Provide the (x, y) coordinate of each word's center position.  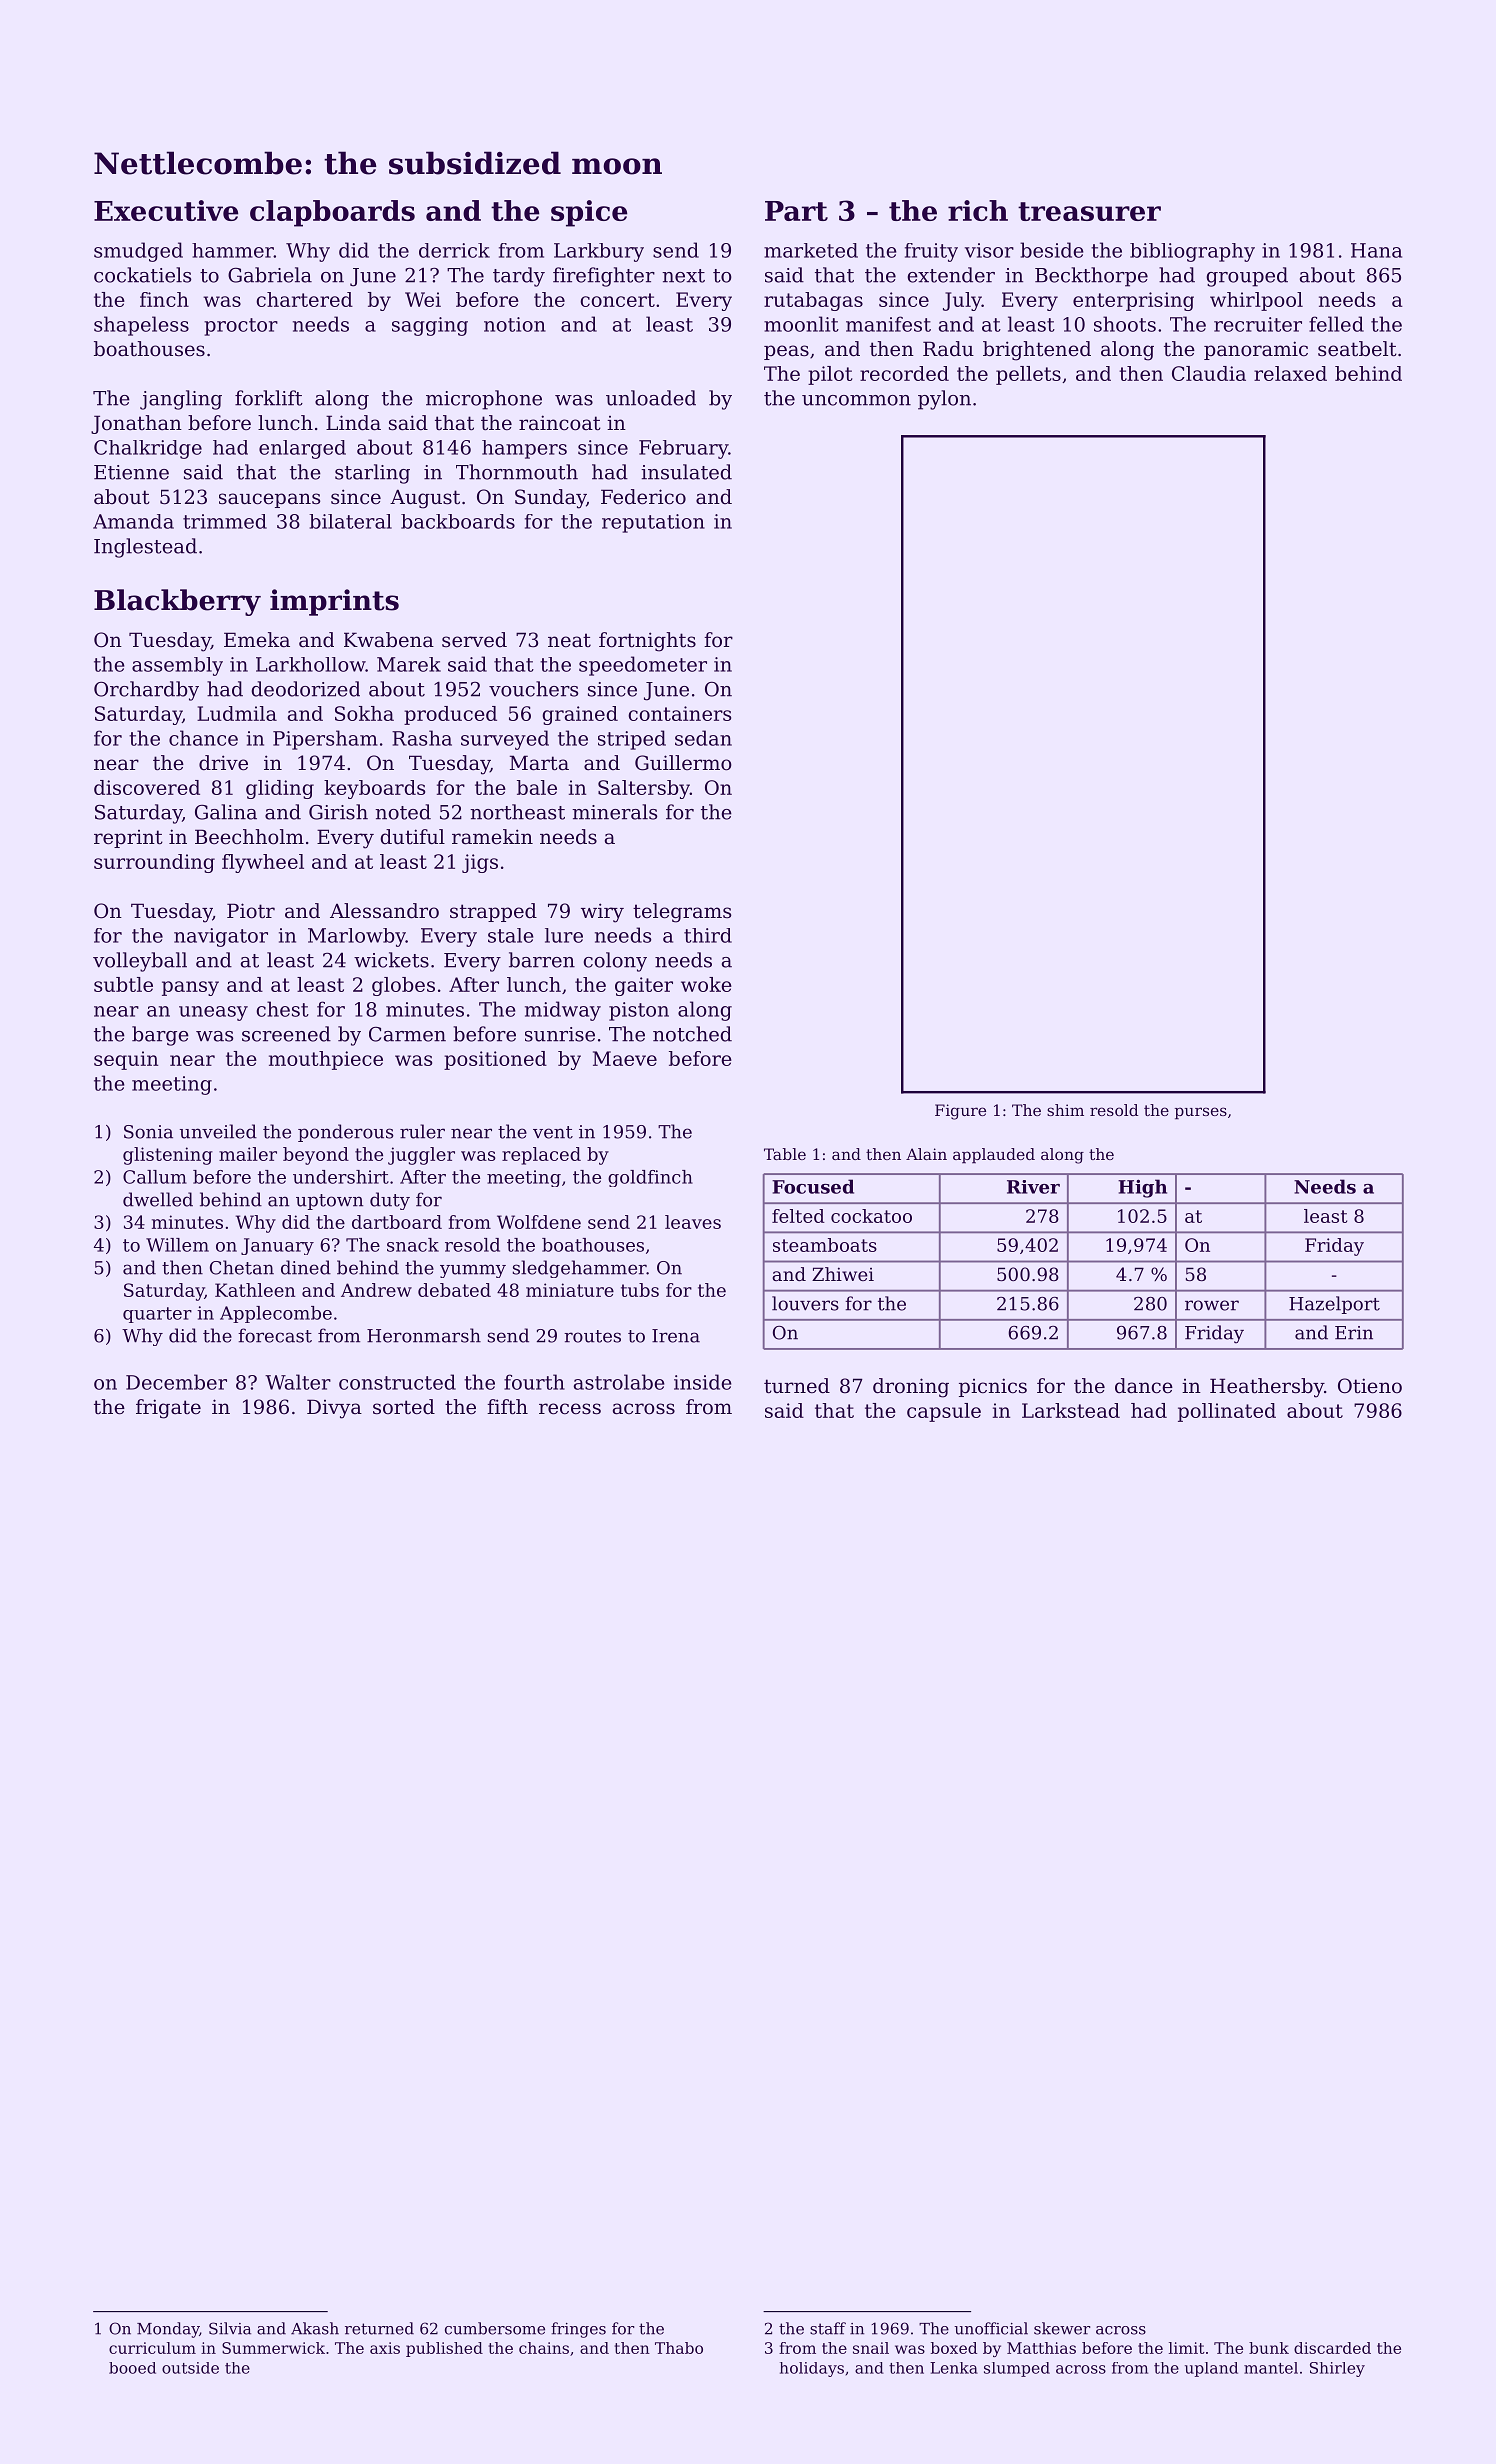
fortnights (647, 642)
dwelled (158, 1199)
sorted (404, 1407)
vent (553, 1132)
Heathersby (1267, 1388)
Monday (168, 2330)
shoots (1125, 324)
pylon (944, 400)
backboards (458, 521)
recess (570, 1409)
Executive (166, 210)
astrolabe (619, 1382)
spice (589, 213)
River (1033, 1187)
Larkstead (1071, 1410)
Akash (315, 2328)
